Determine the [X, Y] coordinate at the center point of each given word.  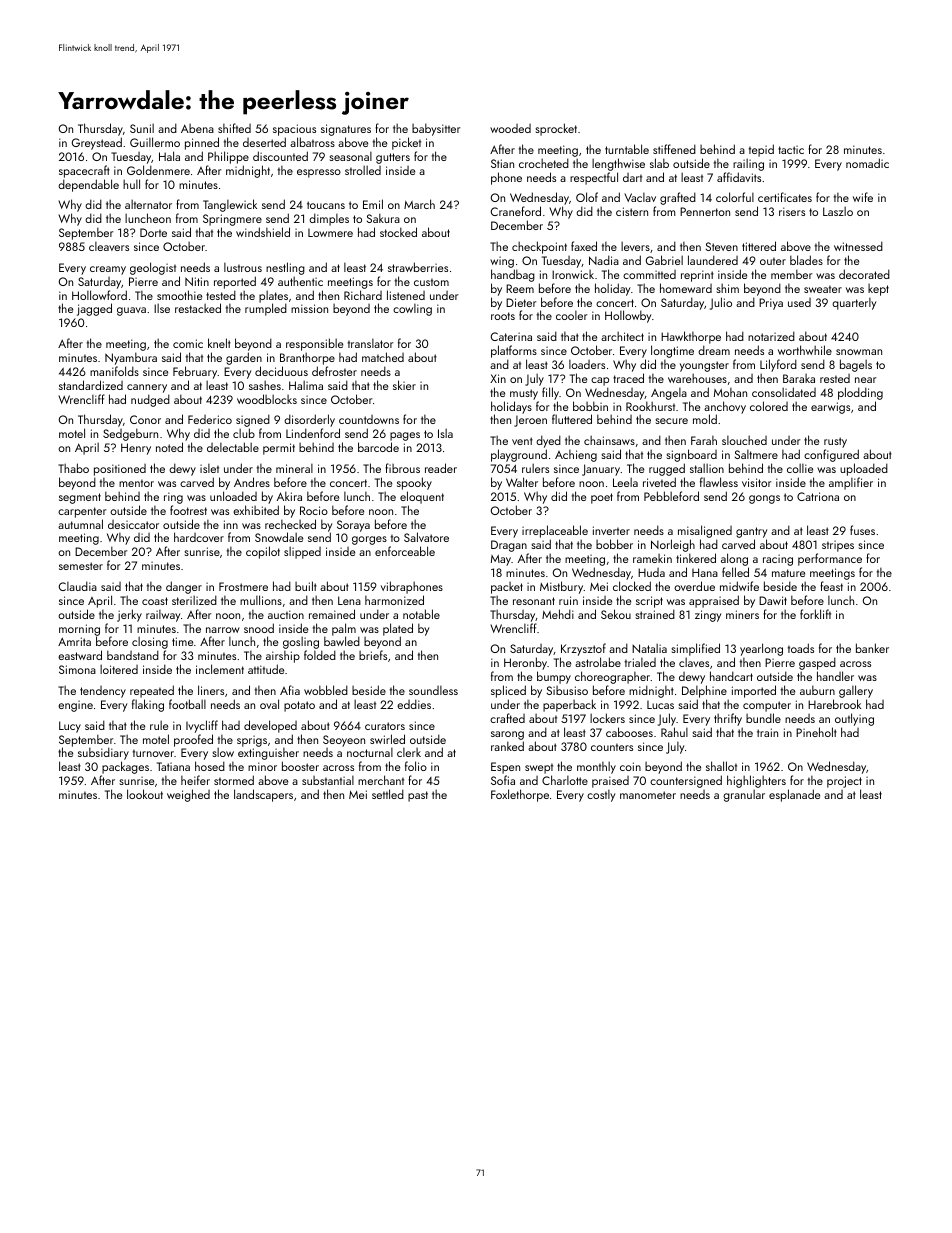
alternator [148, 204]
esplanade [794, 795]
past [418, 796]
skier [404, 385]
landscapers [263, 795]
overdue [694, 586]
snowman [859, 352]
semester [81, 566]
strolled [363, 170]
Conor [145, 419]
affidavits [739, 177]
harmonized [394, 600]
